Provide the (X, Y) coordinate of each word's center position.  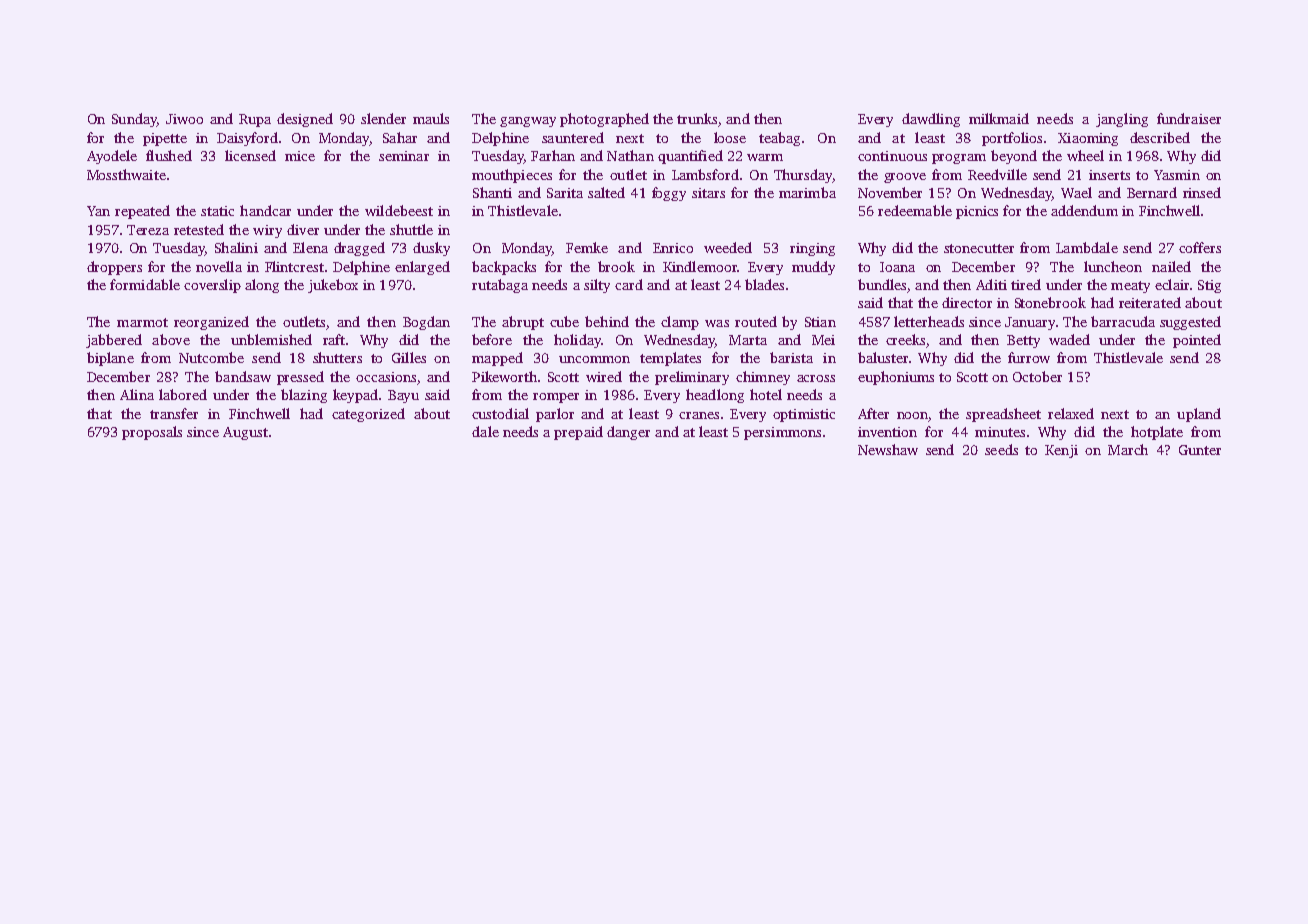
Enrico (673, 248)
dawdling (931, 120)
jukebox (333, 286)
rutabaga (500, 286)
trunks (697, 118)
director (967, 302)
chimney (763, 378)
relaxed (1071, 413)
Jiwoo (184, 119)
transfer (174, 413)
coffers (1200, 247)
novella (219, 266)
